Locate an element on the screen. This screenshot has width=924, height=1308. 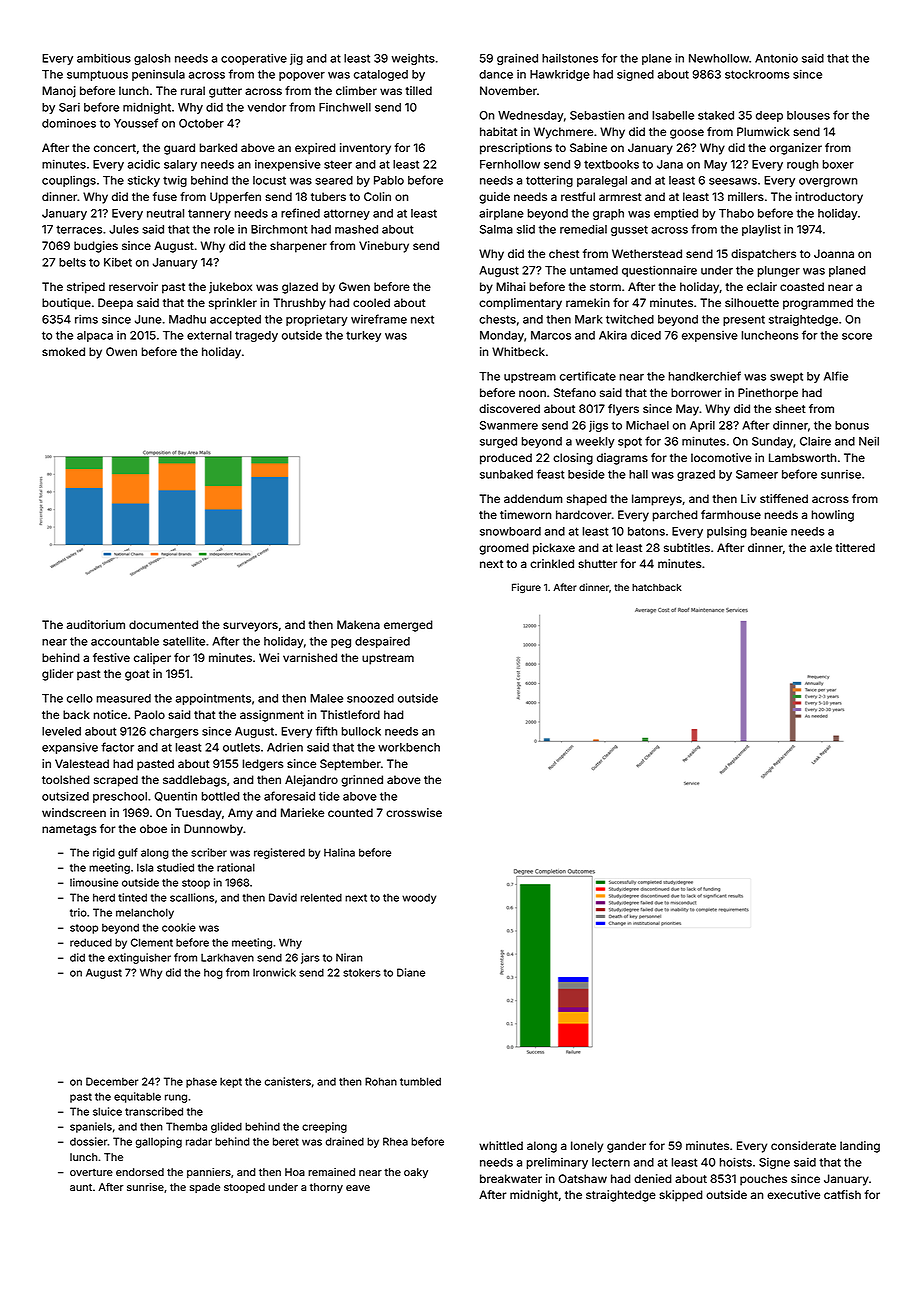
wireframe is located at coordinates (379, 319).
